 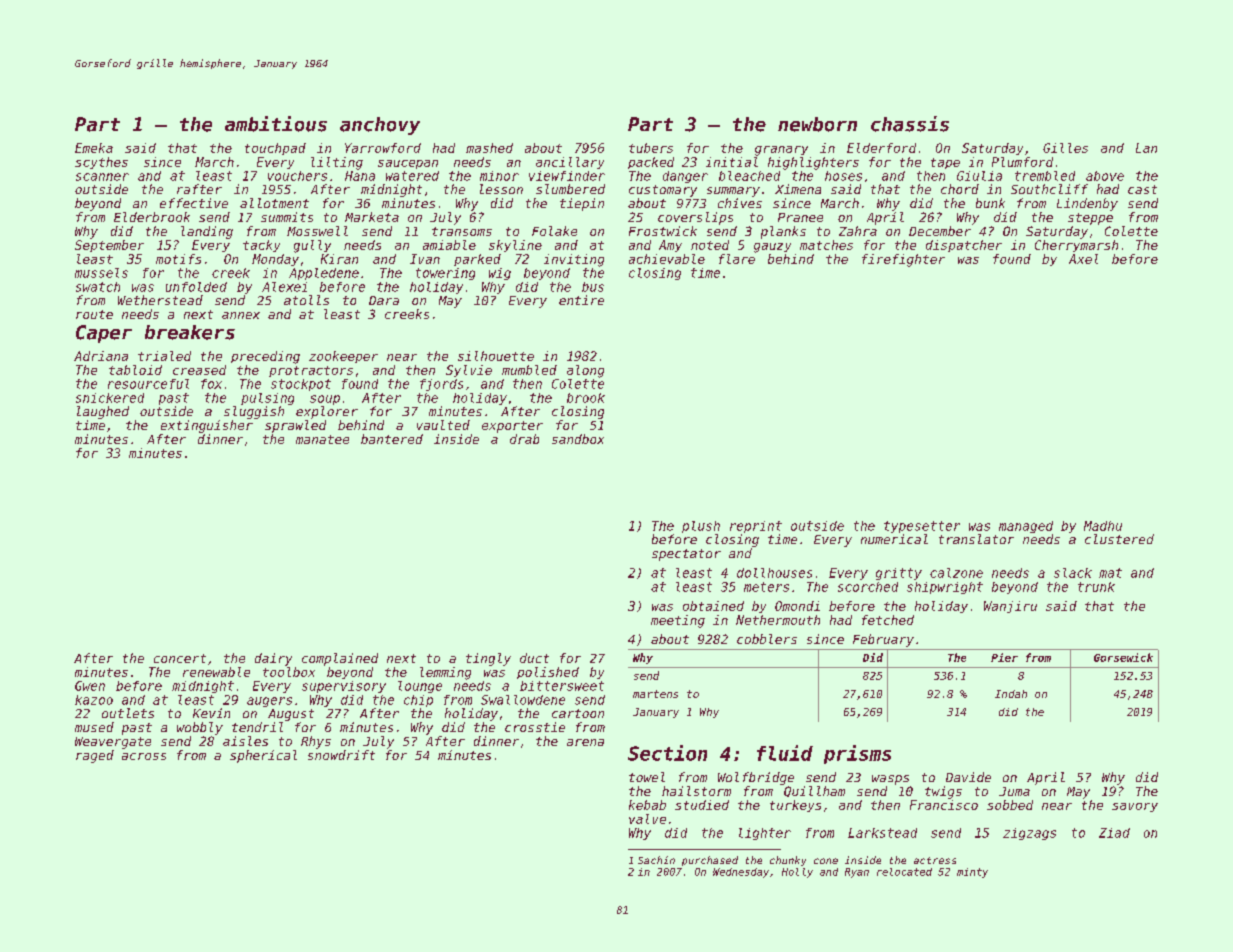 What do you see at coordinates (1026, 527) in the screenshot?
I see `managed` at bounding box center [1026, 527].
